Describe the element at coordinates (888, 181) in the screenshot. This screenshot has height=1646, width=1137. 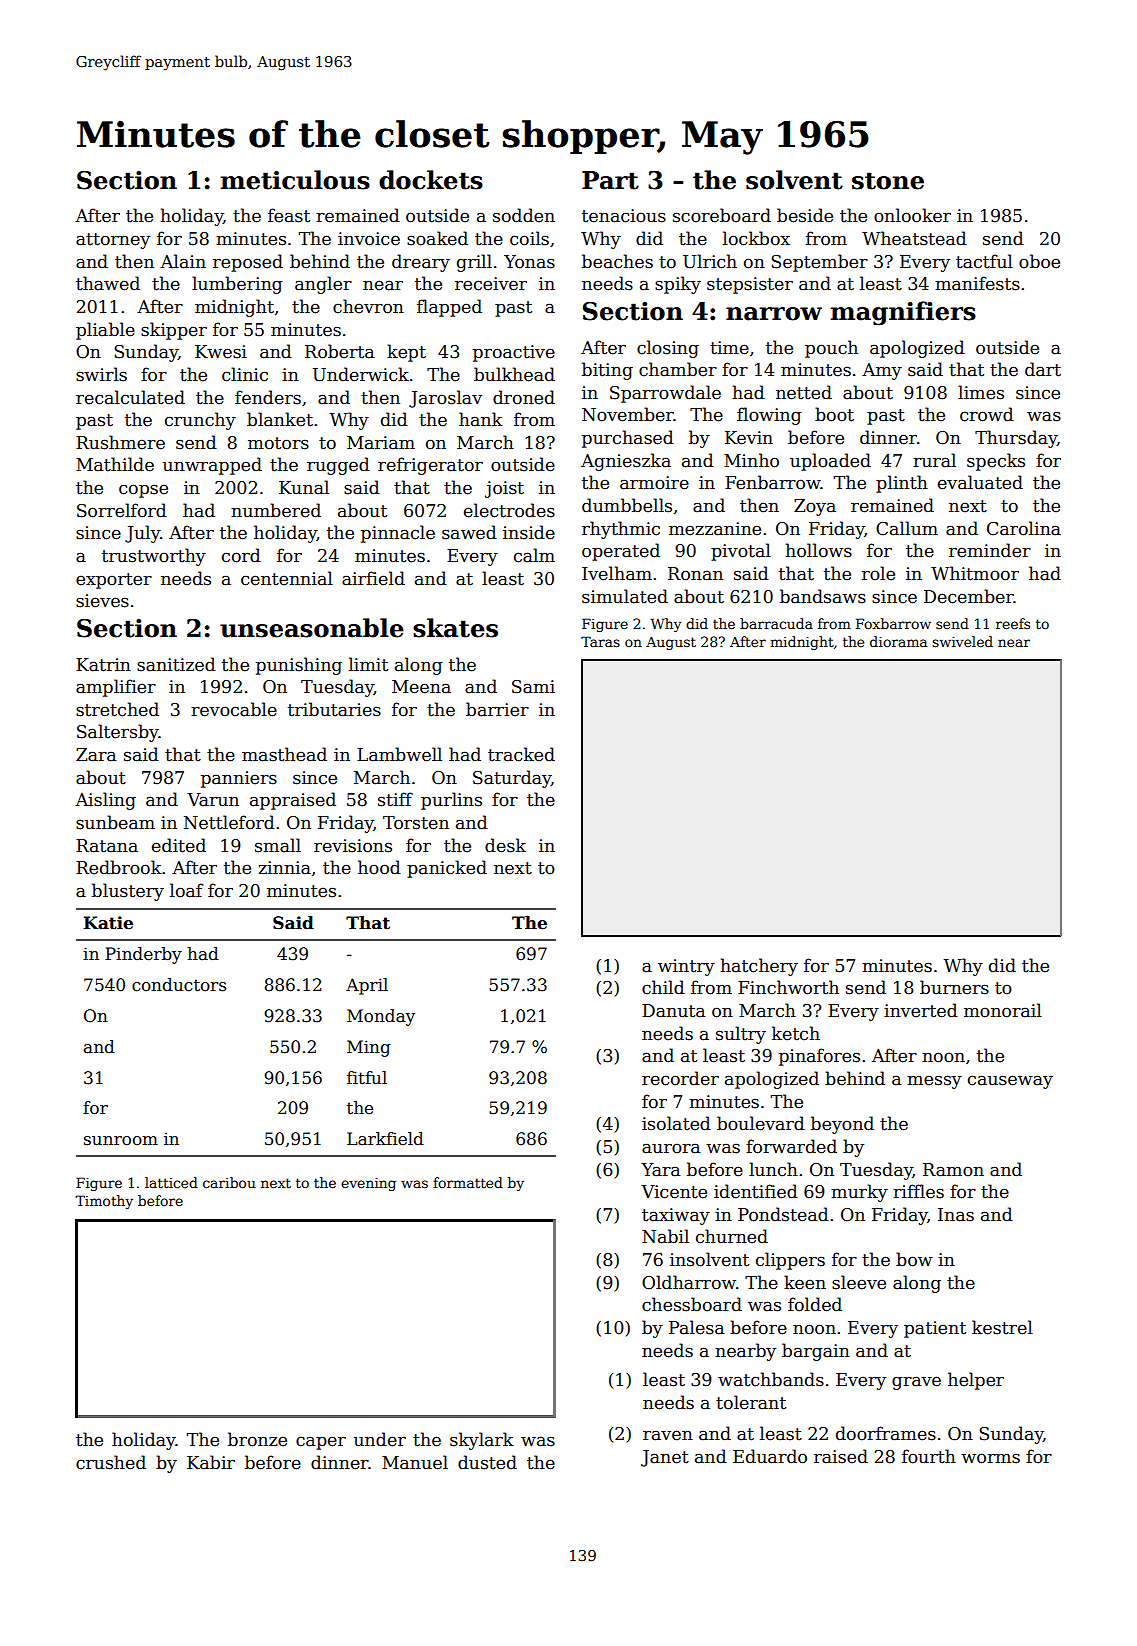
I see `stone` at that location.
